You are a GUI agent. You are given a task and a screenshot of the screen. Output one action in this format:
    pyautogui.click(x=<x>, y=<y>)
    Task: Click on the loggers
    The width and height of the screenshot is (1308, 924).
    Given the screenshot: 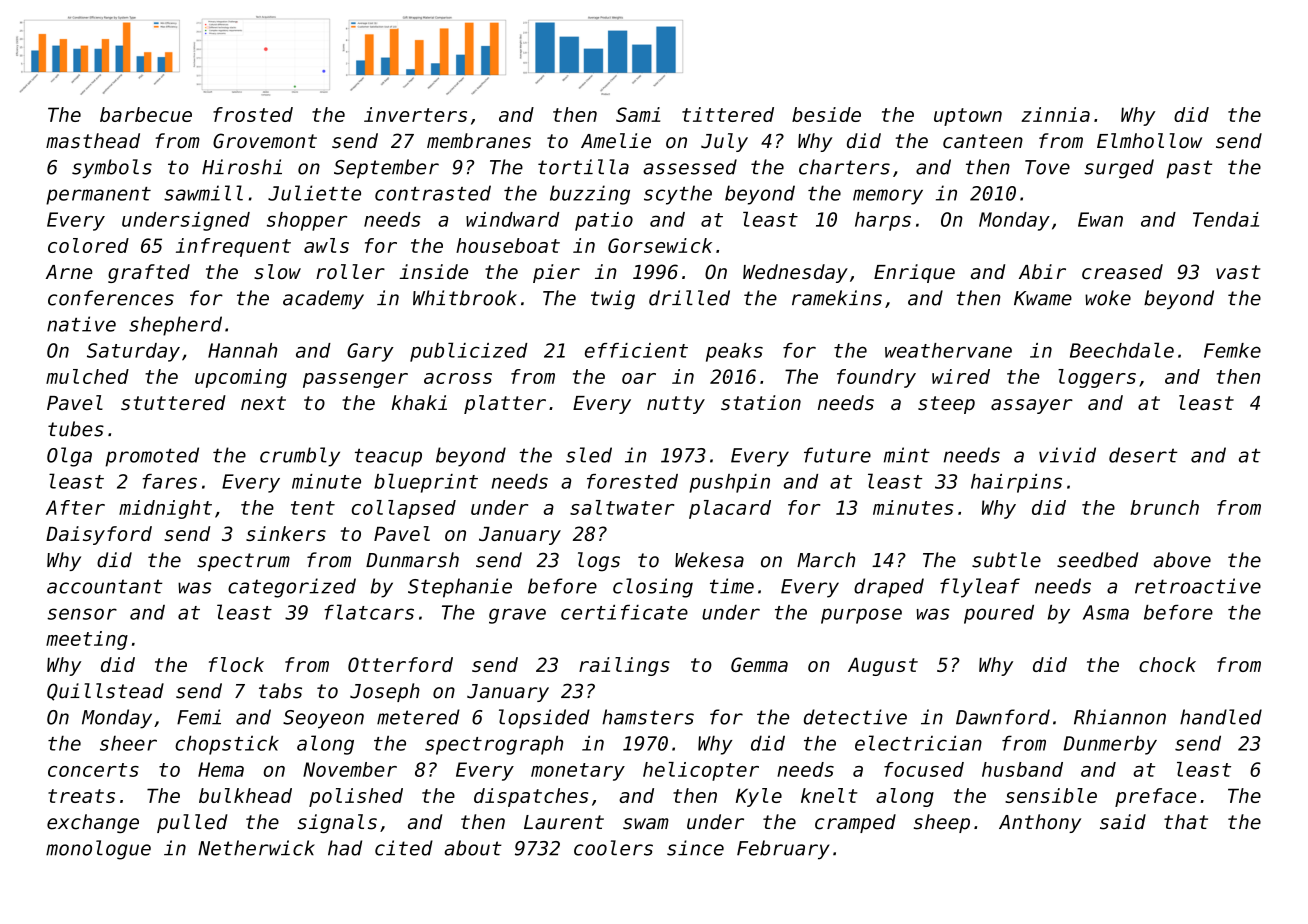 What is the action you would take?
    pyautogui.click(x=1097, y=378)
